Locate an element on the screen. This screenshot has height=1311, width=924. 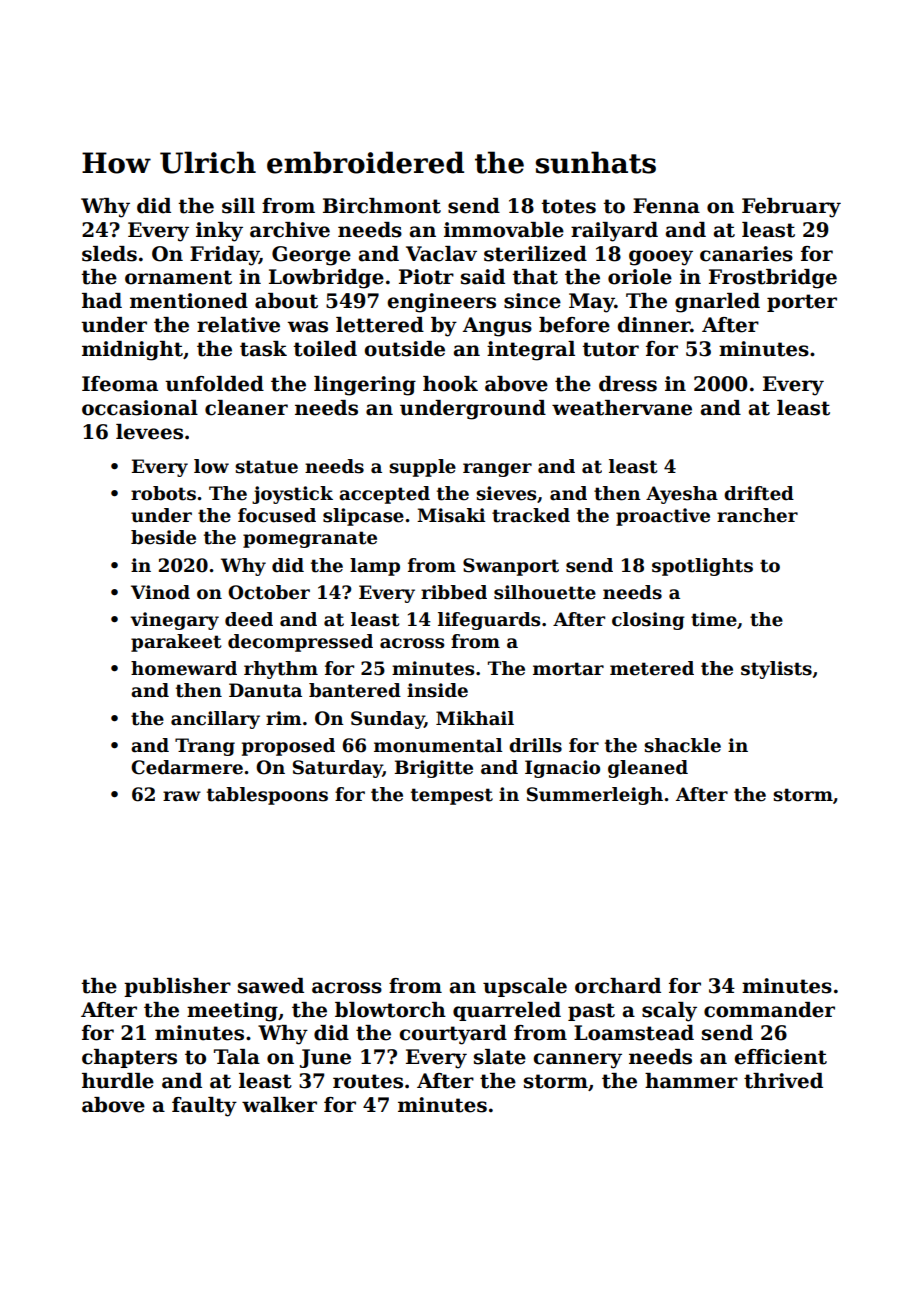
ornament is located at coordinates (178, 277).
